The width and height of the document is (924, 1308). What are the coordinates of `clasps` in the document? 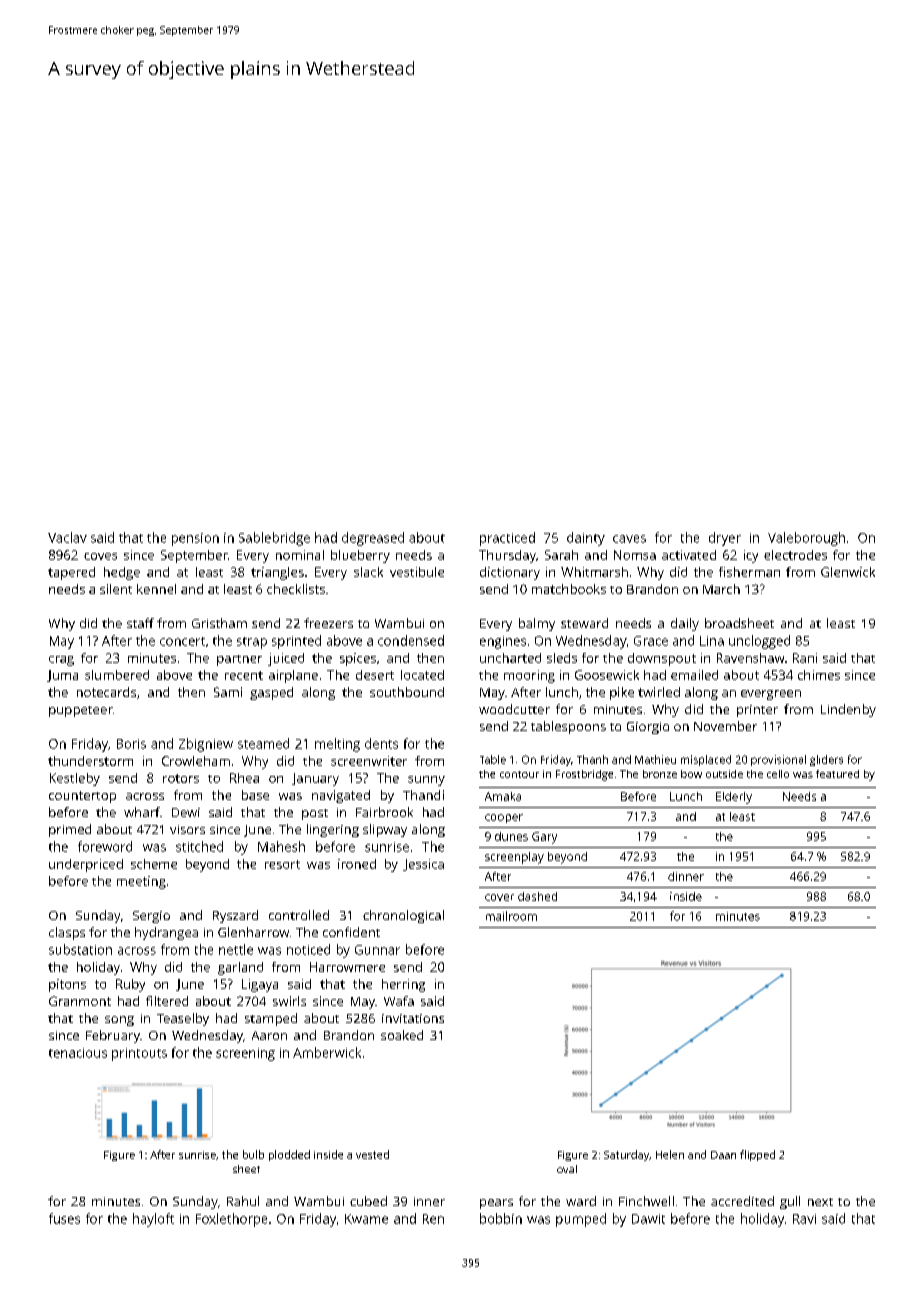 It's located at (67, 933).
